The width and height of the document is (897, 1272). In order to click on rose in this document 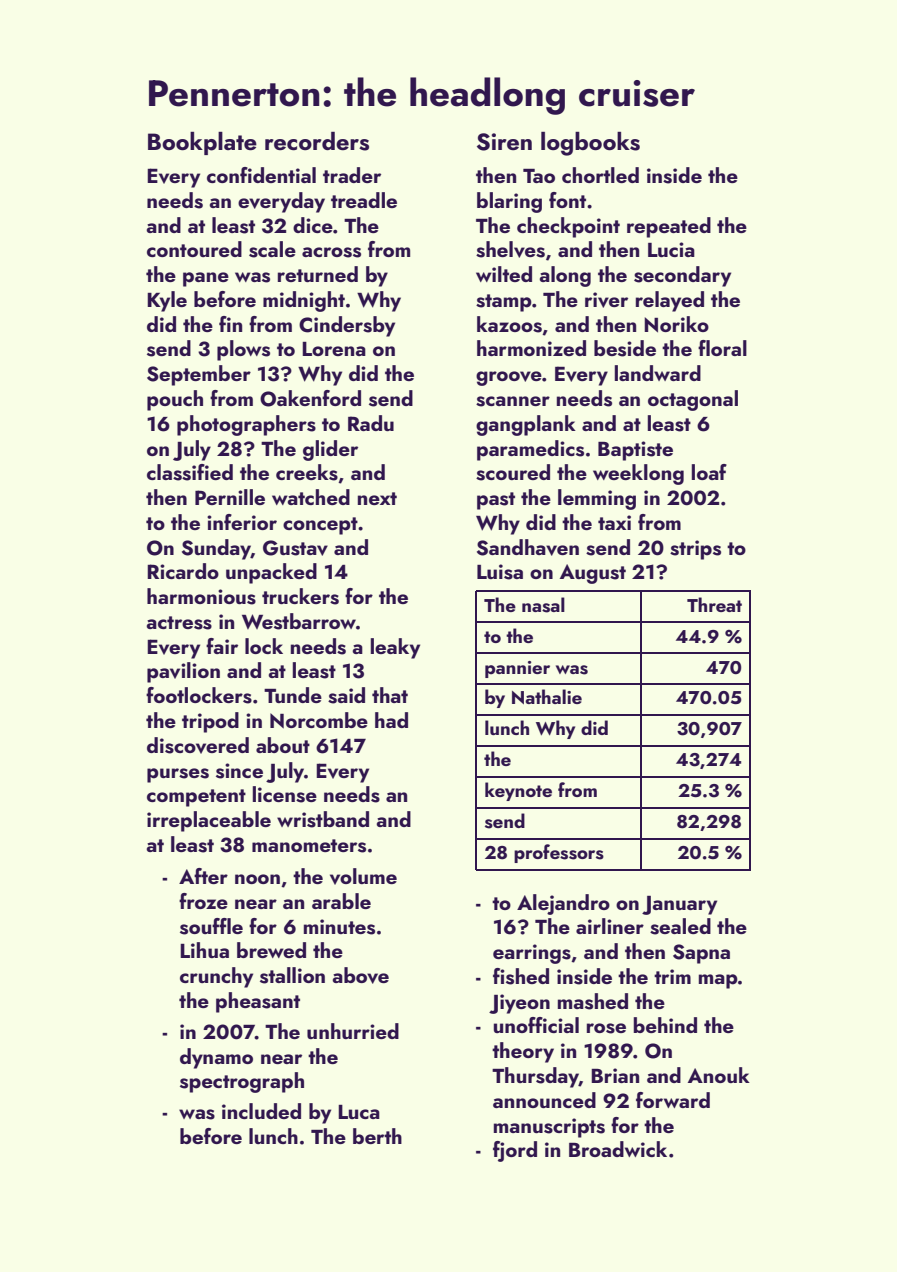, I will do `click(606, 1028)`.
